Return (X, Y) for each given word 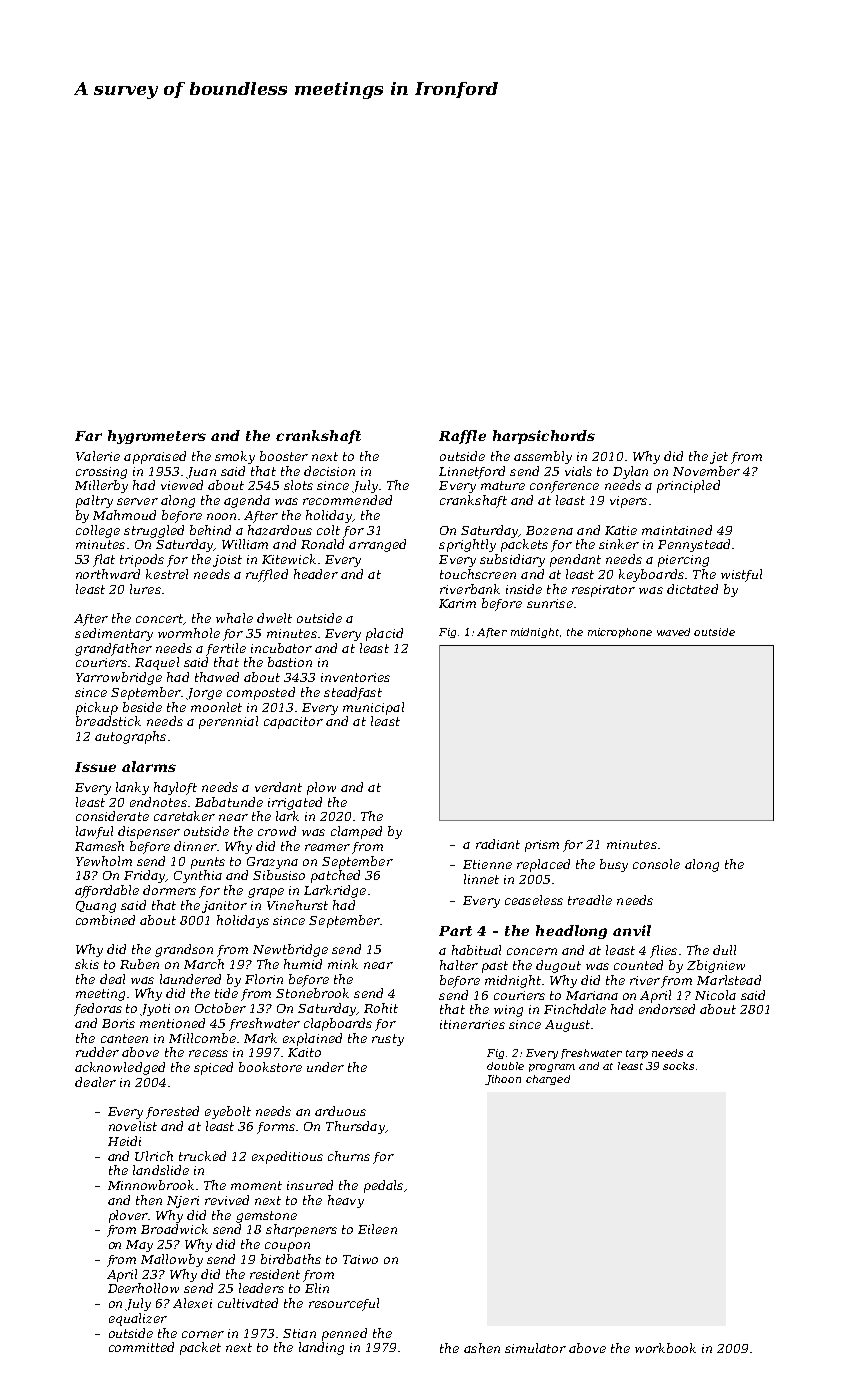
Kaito (304, 1052)
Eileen (377, 1229)
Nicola (715, 995)
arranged (377, 545)
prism (542, 846)
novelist (133, 1126)
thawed (217, 677)
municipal (373, 708)
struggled (154, 531)
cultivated (248, 1303)
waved (673, 632)
